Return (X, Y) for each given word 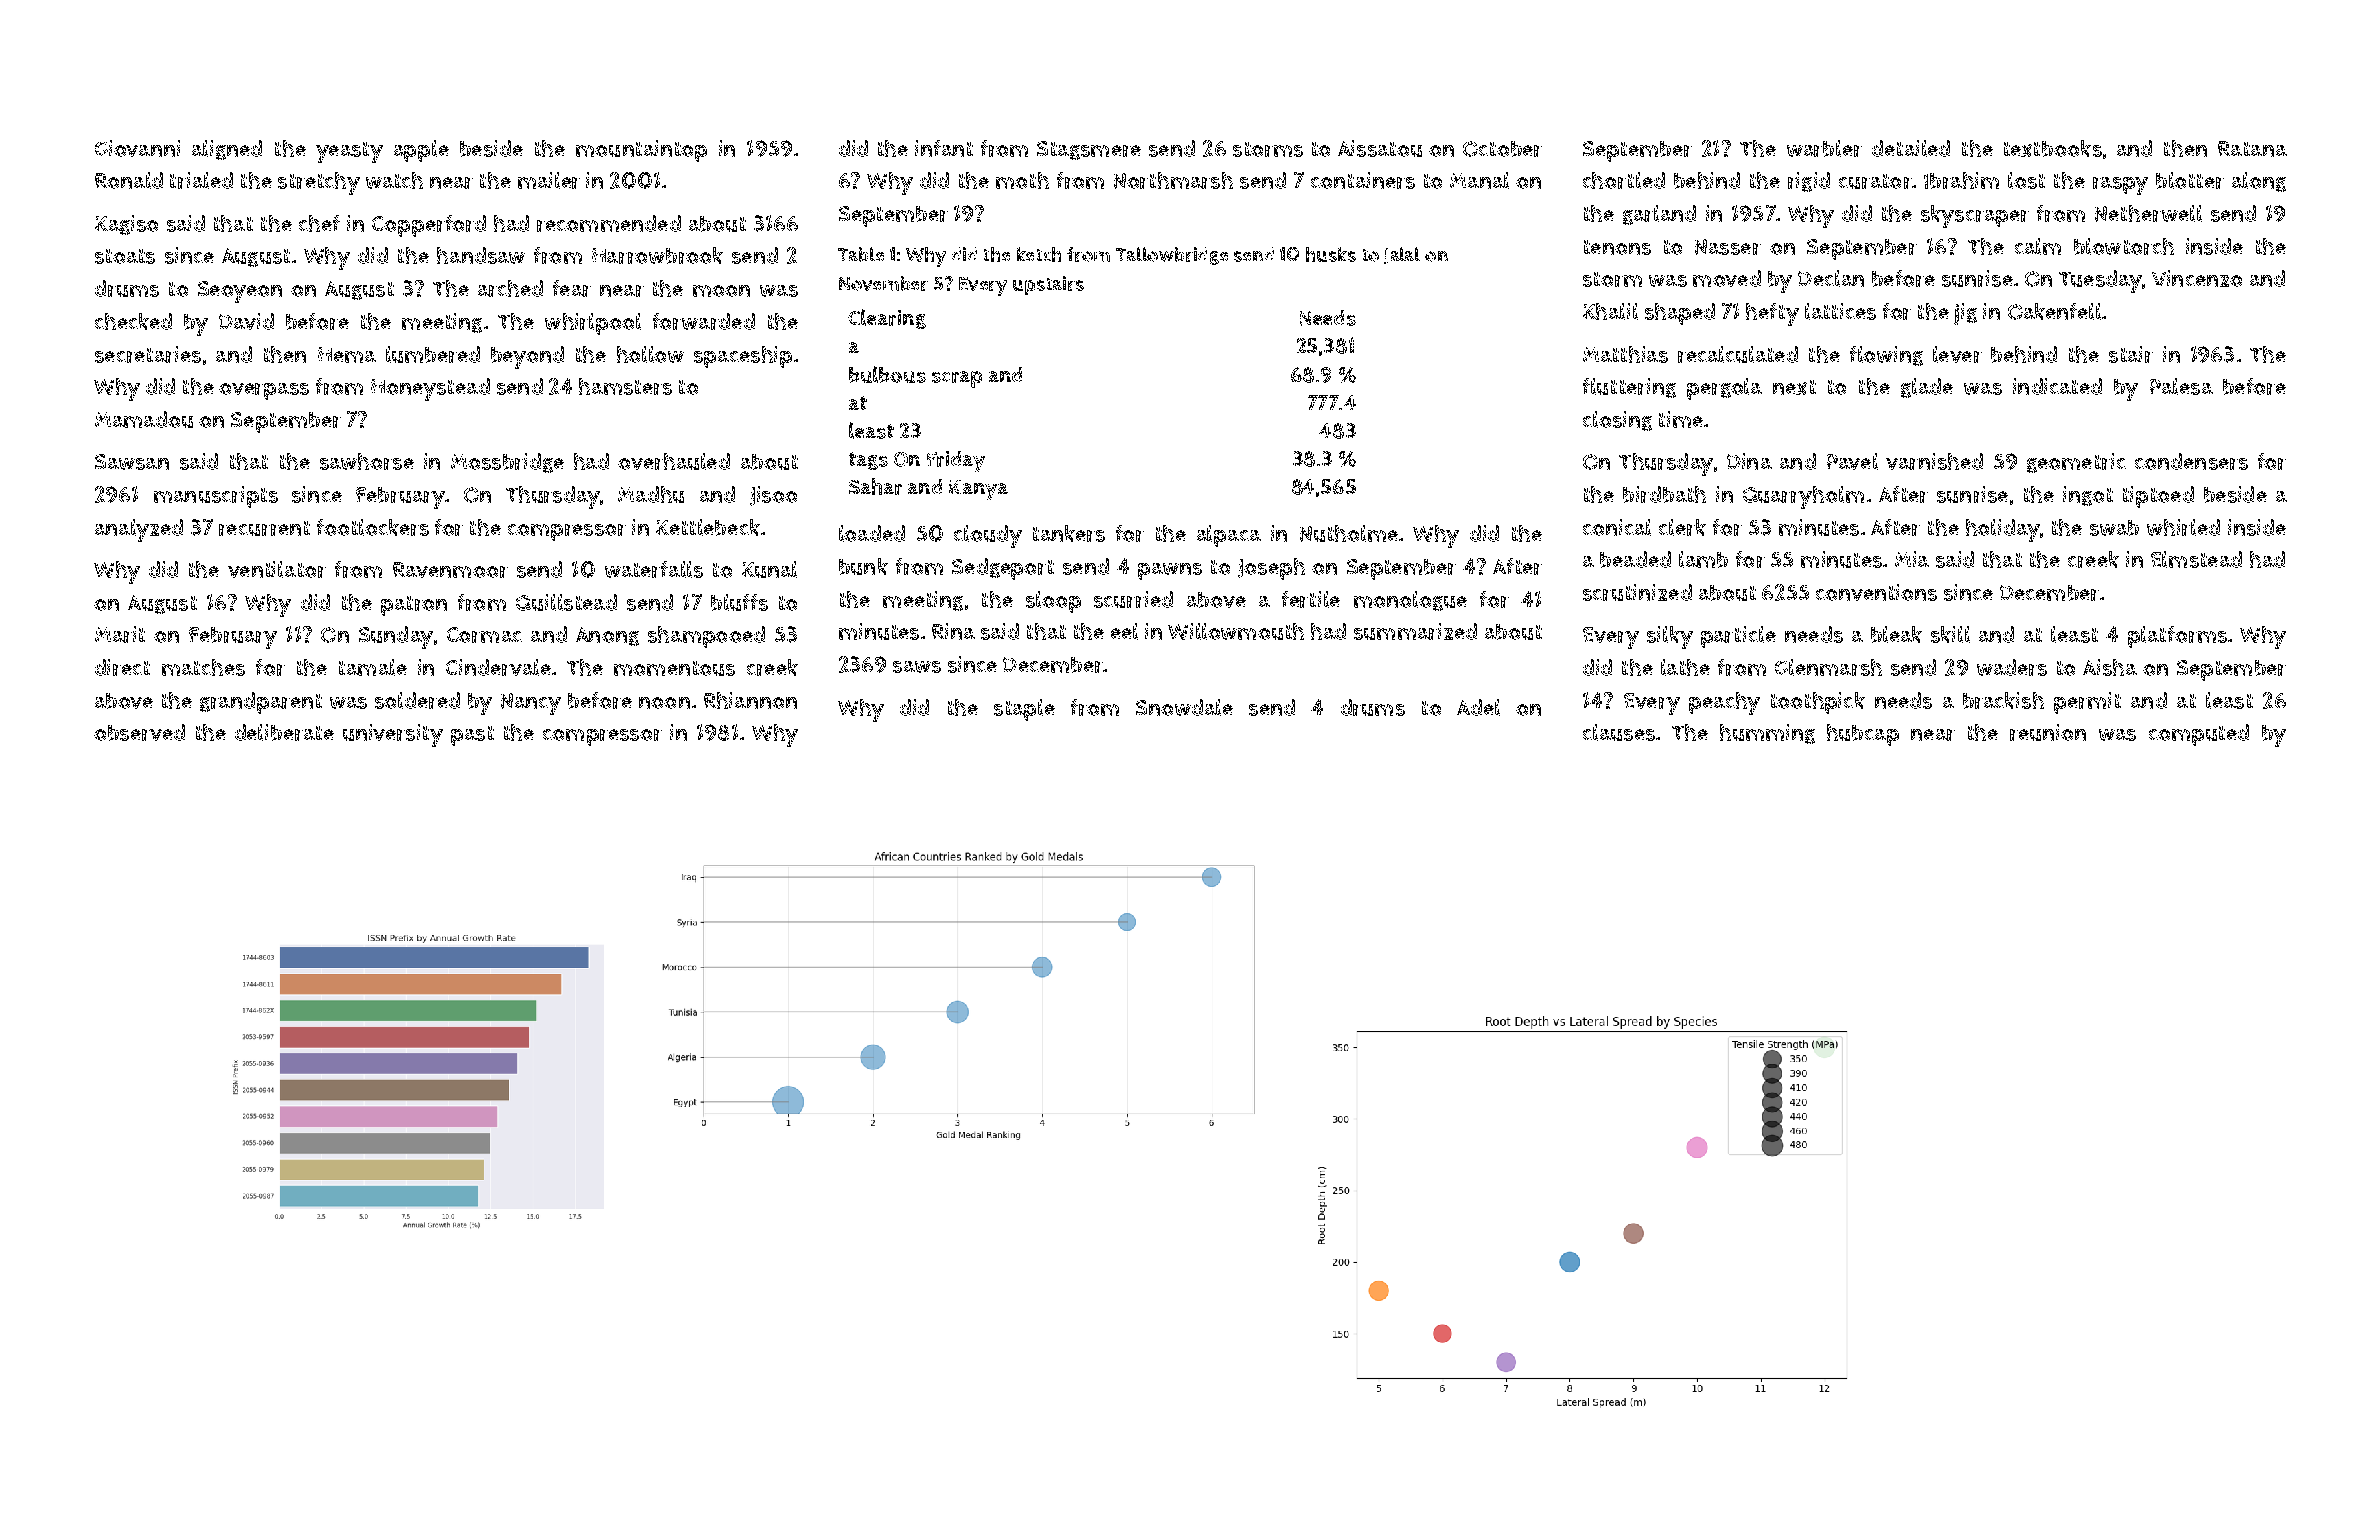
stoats (125, 256)
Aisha (2110, 667)
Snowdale (1184, 707)
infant (944, 148)
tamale (373, 667)
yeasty (349, 152)
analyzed (139, 530)
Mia (1912, 559)
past (472, 736)
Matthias (1625, 354)
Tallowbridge (1172, 256)
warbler (1824, 148)
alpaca (1229, 536)
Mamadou (144, 419)
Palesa (2181, 386)
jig (1965, 314)
